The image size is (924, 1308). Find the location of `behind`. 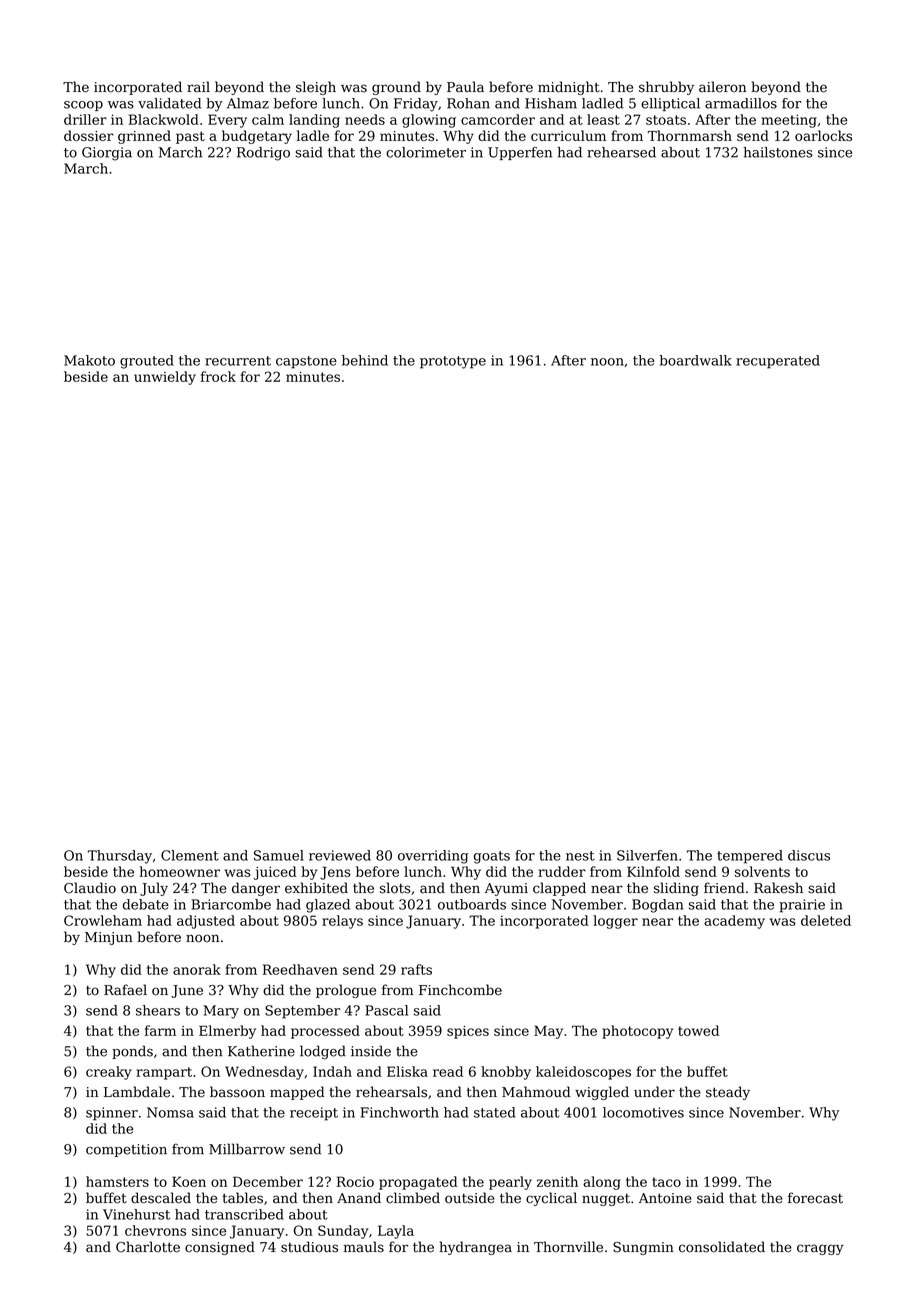

behind is located at coordinates (365, 360).
